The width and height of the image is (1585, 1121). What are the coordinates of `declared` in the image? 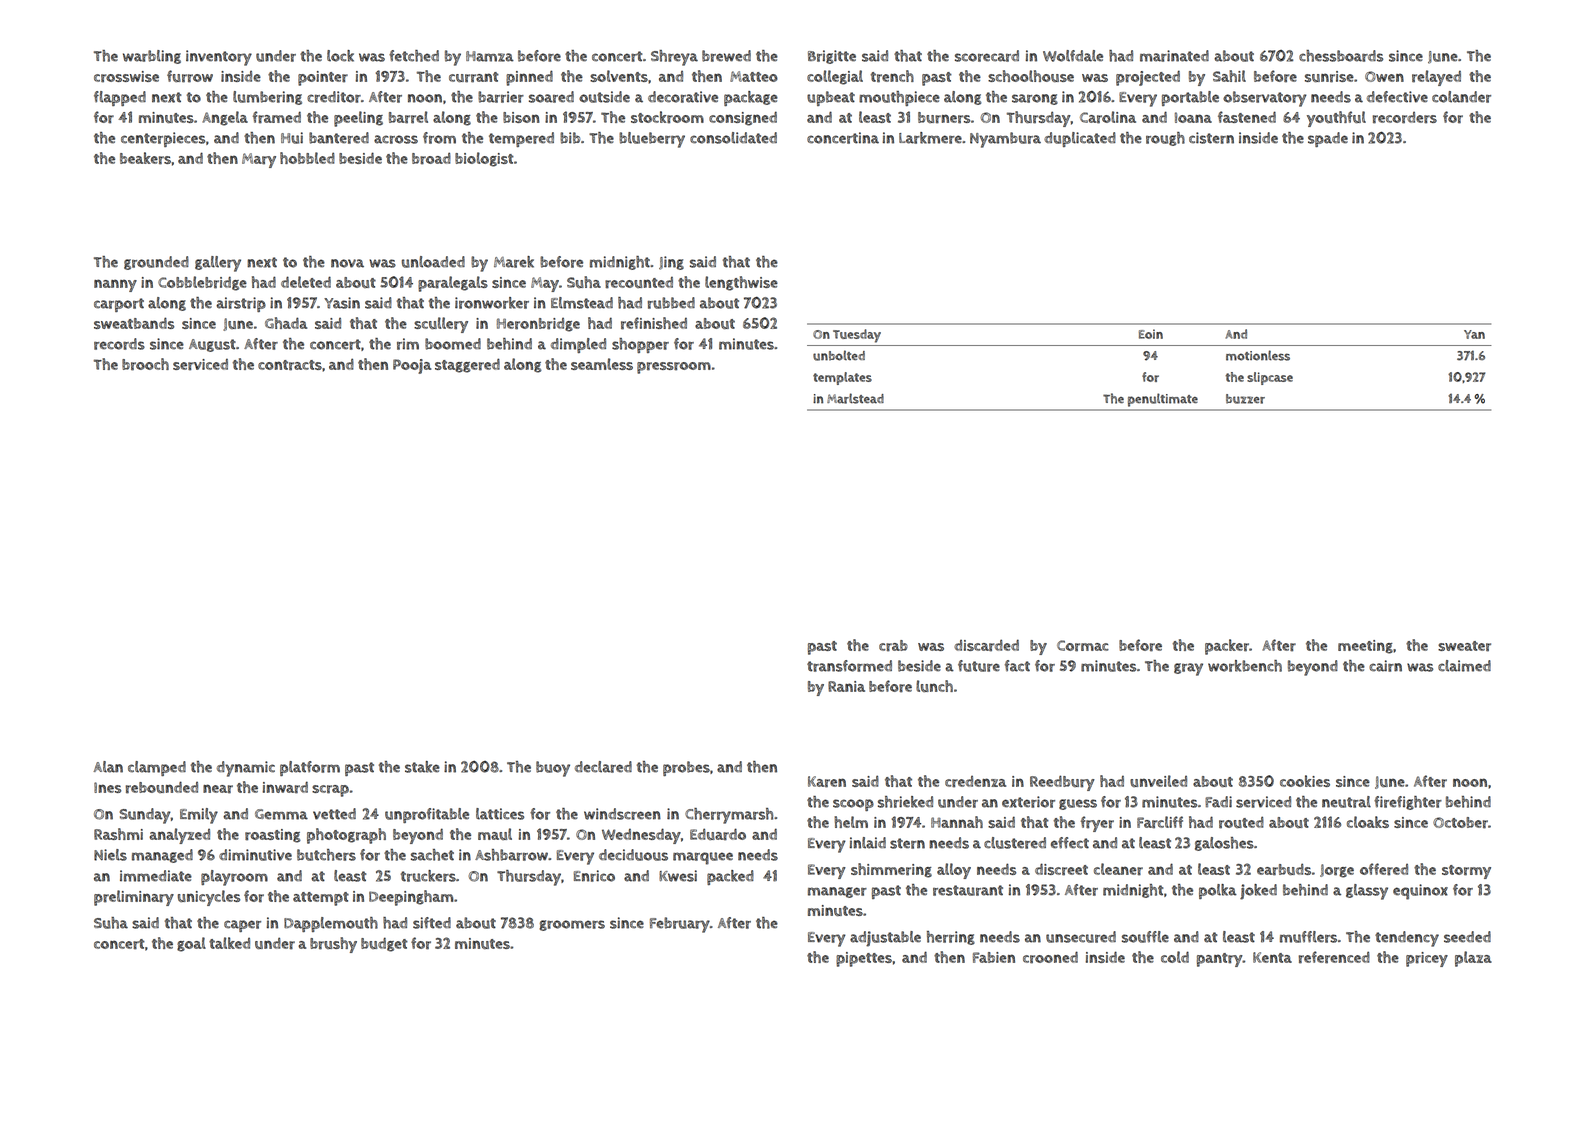 It's located at (603, 767).
